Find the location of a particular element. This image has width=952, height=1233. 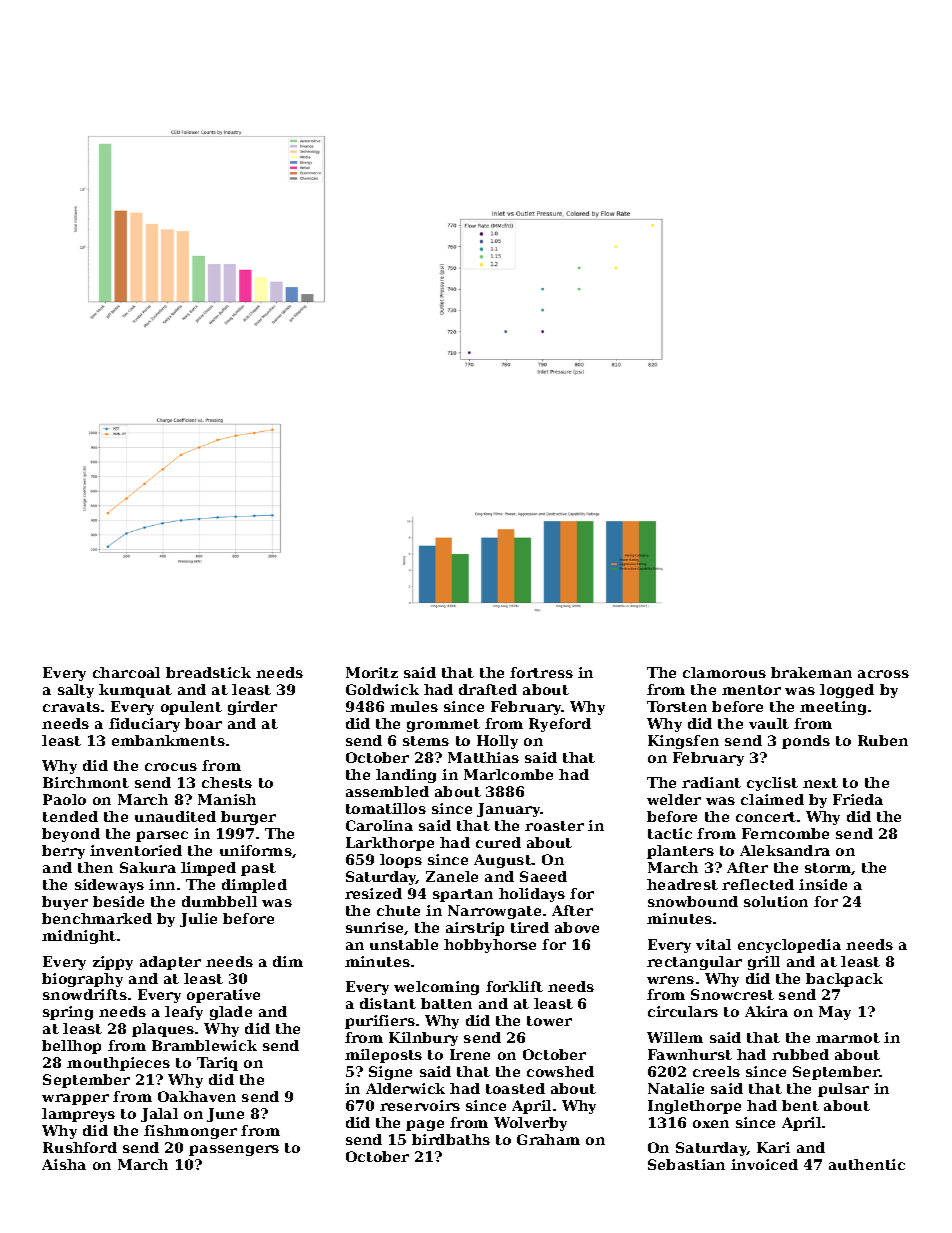

Sebastian is located at coordinates (686, 1164).
